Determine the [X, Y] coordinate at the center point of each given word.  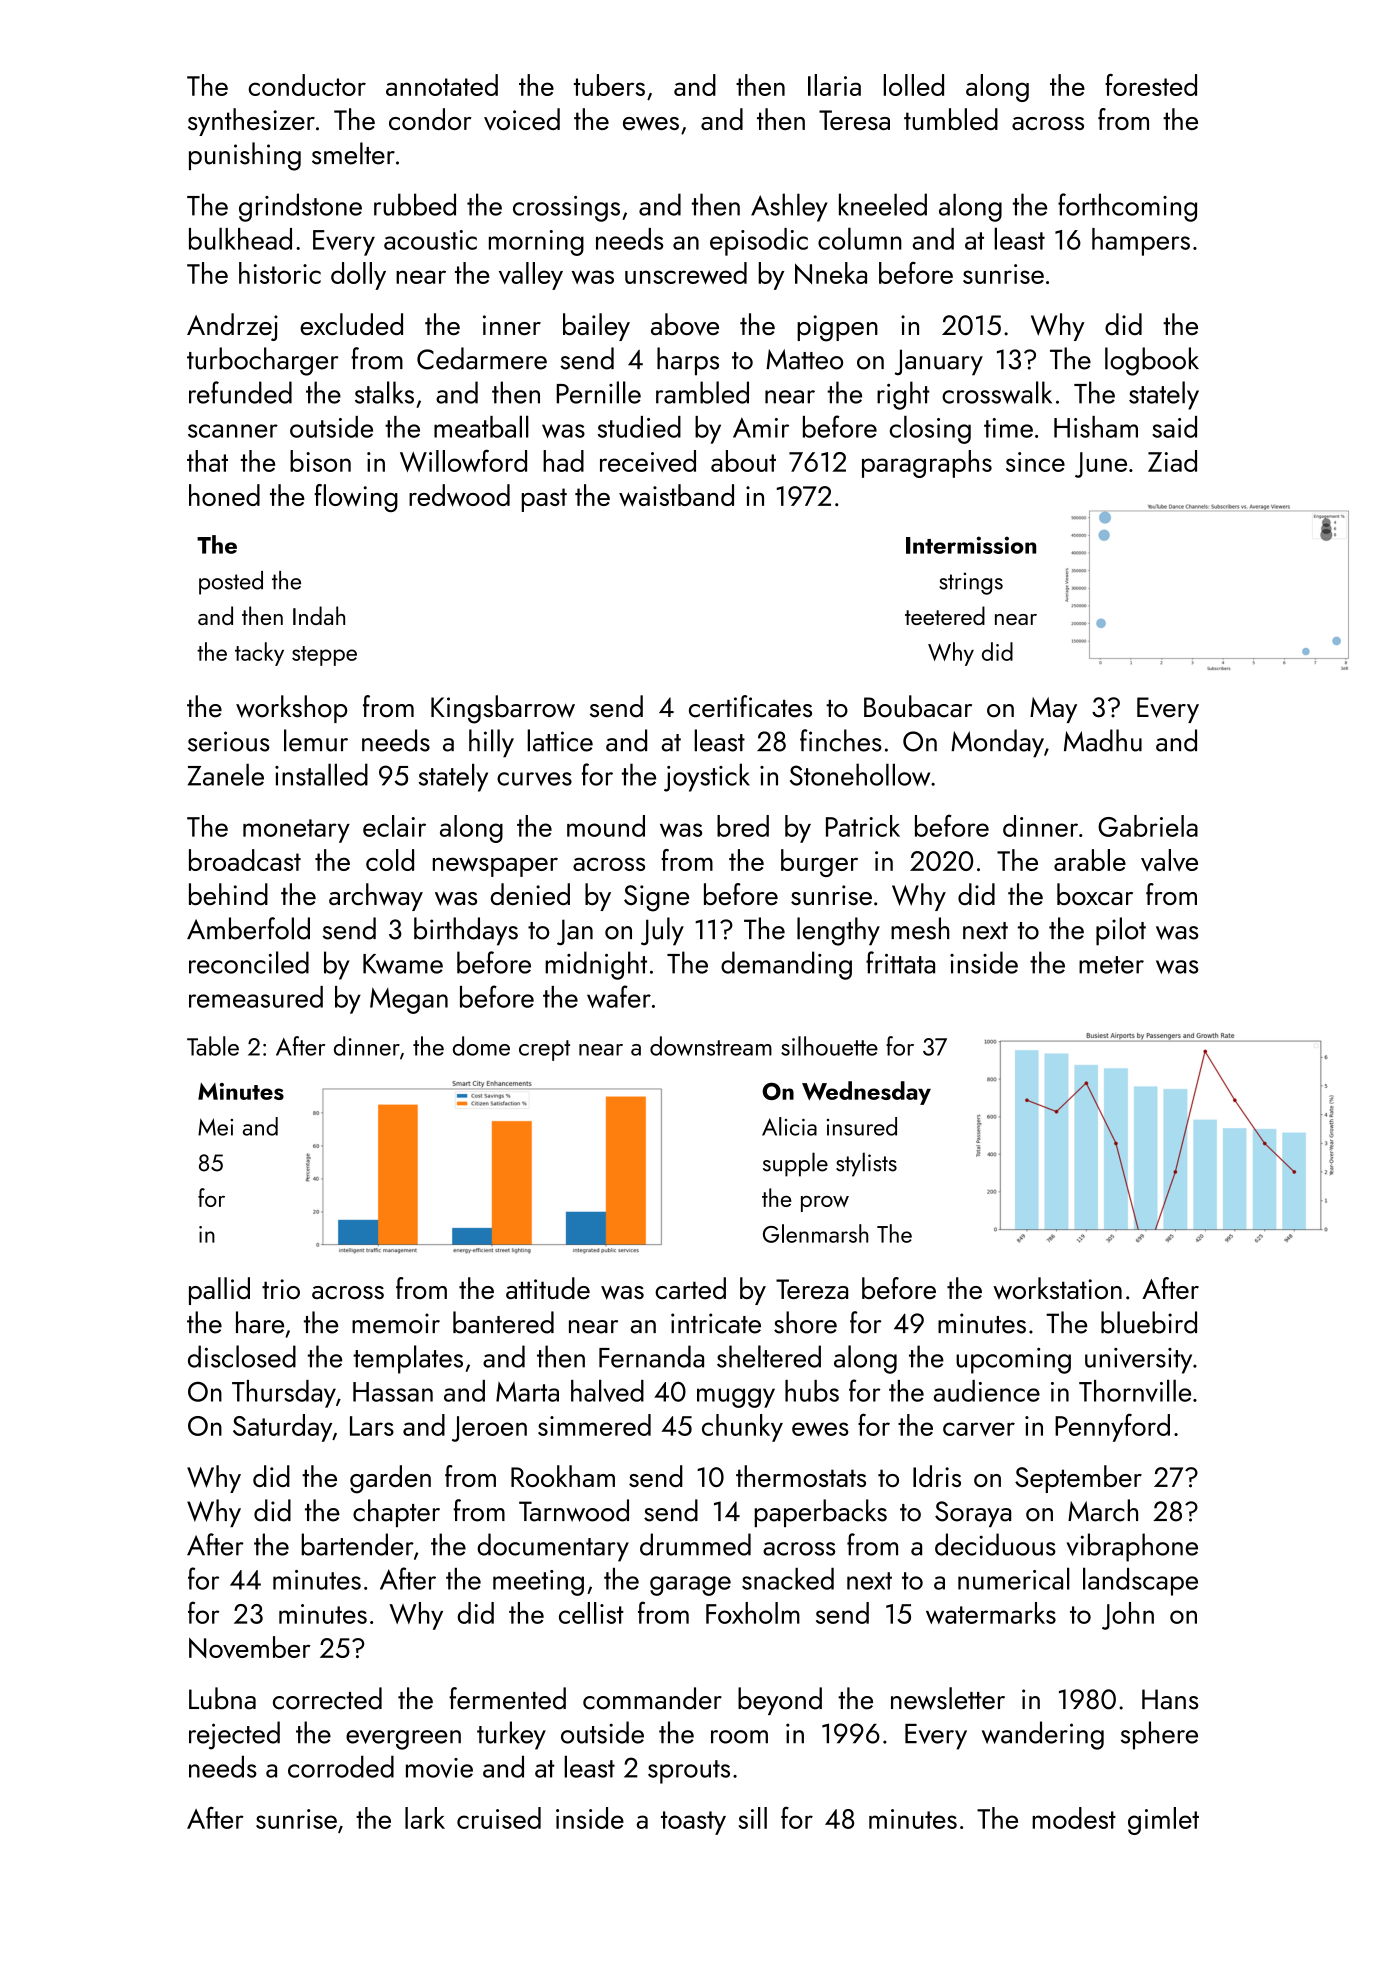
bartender [357, 1544]
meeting [538, 1583]
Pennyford [1112, 1427]
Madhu [1103, 740]
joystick [707, 777]
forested [1151, 85]
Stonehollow [860, 774]
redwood [459, 495]
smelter [353, 153]
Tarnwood [574, 1510]
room [739, 1737]
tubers [609, 85]
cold [390, 860]
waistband [676, 495]
